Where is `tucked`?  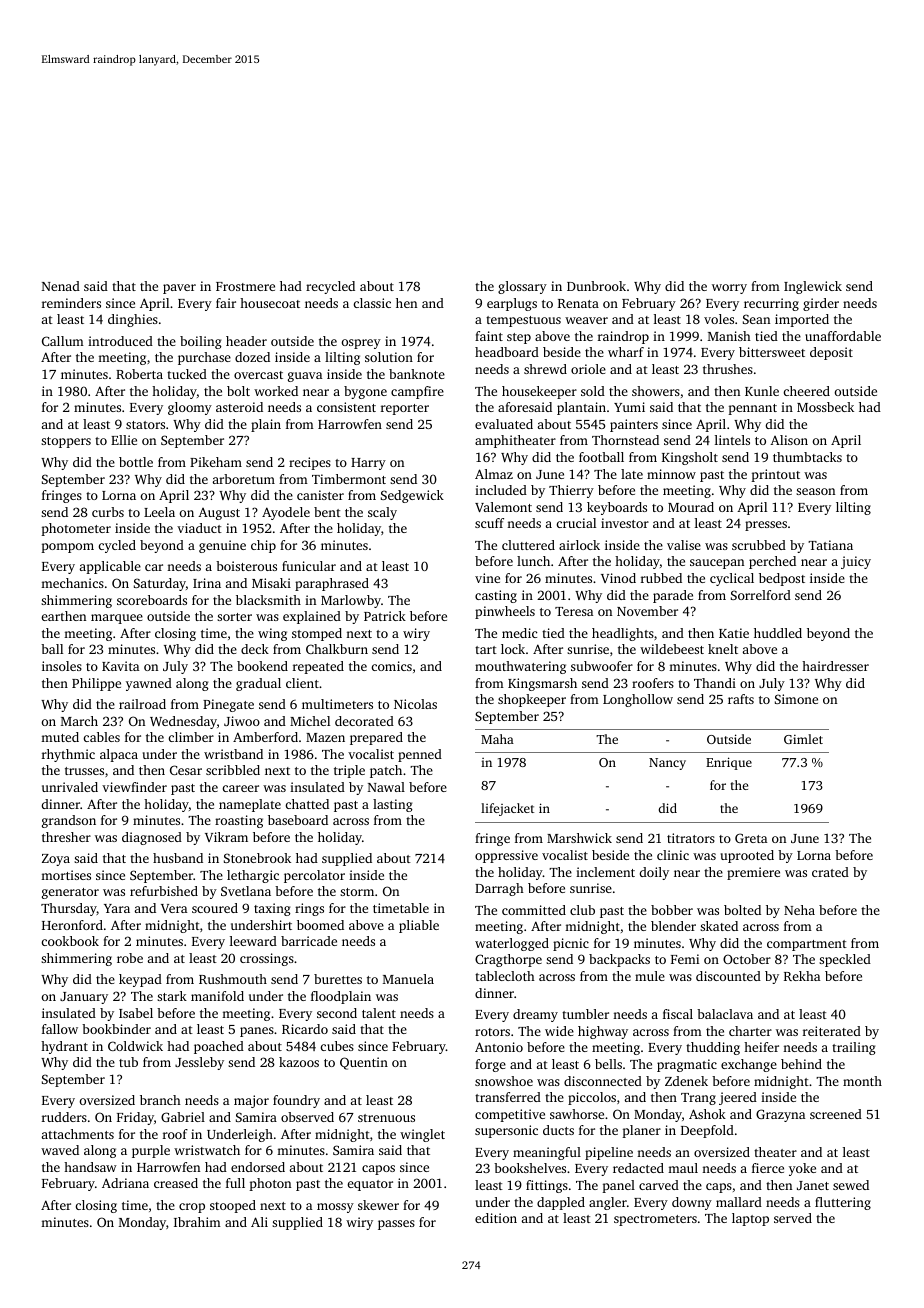
tucked is located at coordinates (187, 374).
